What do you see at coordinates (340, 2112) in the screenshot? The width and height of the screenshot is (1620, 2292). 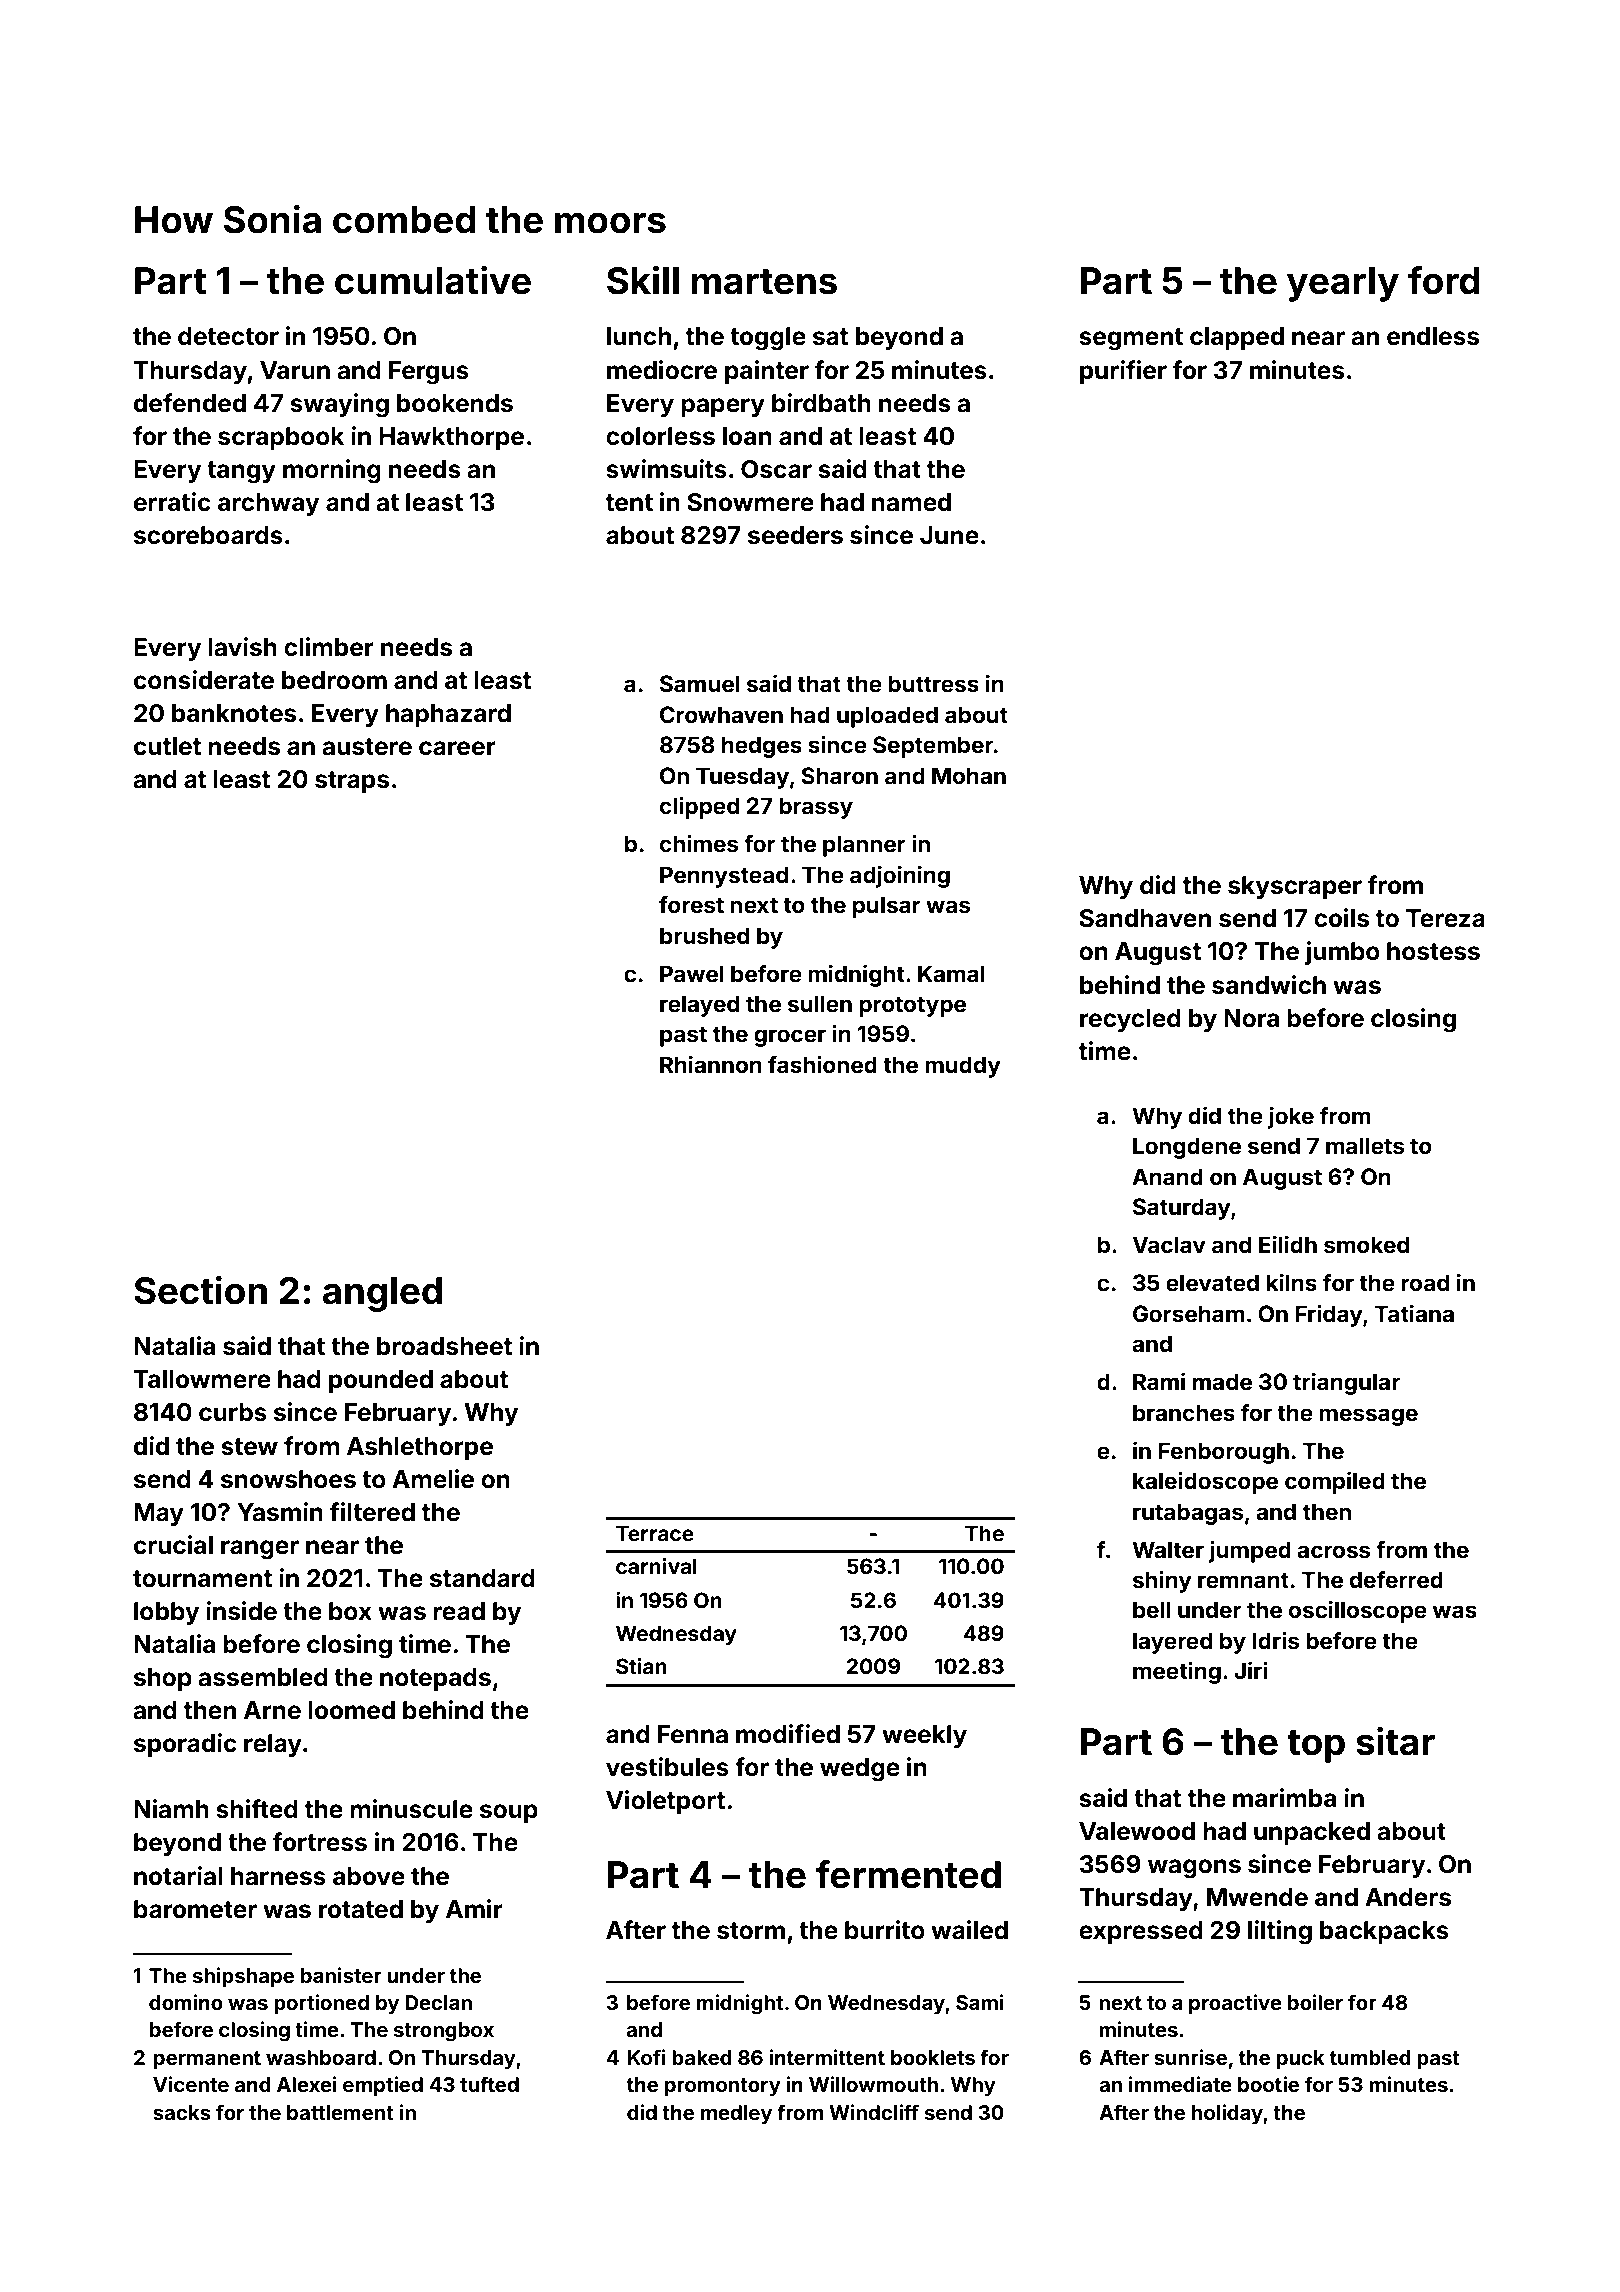 I see `battlement` at bounding box center [340, 2112].
